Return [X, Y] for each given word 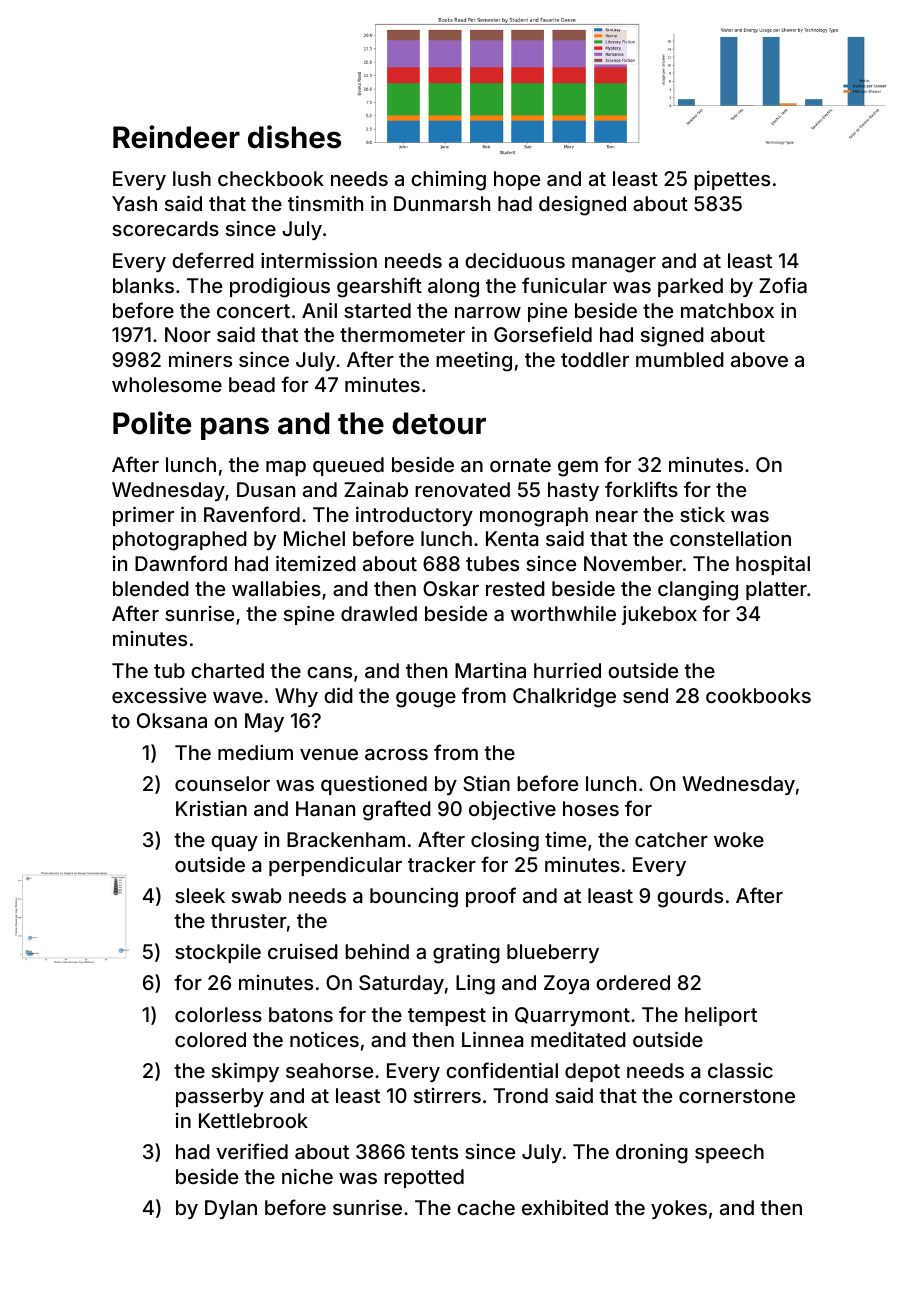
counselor [222, 783]
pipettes [732, 180]
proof [491, 897]
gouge [426, 700]
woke [739, 839]
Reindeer [176, 137]
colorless [218, 1014]
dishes [294, 137]
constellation [730, 538]
